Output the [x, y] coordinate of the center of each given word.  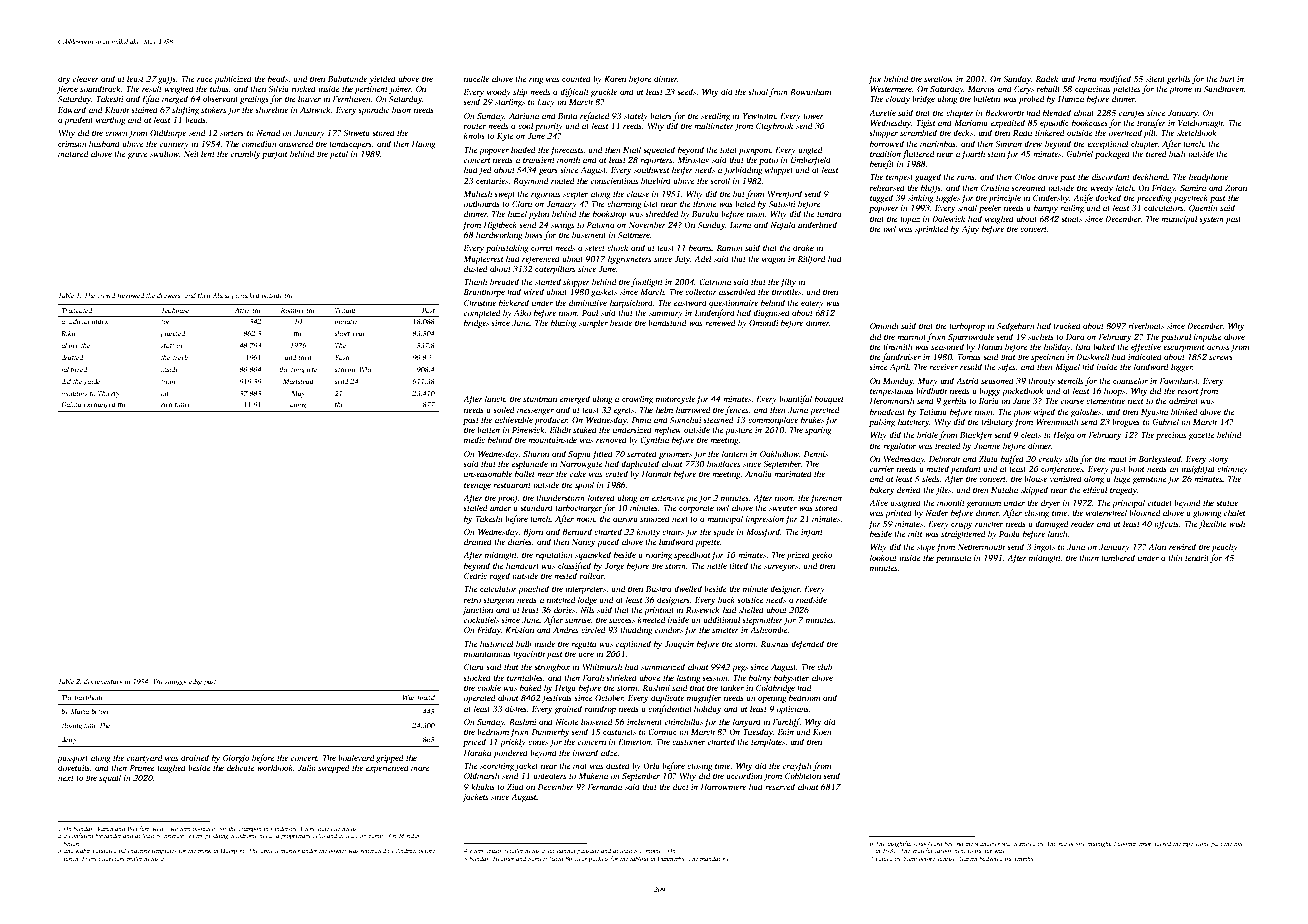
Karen [615, 79]
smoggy [176, 683]
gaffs [167, 79]
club [824, 666]
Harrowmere [723, 787]
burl [1227, 78]
